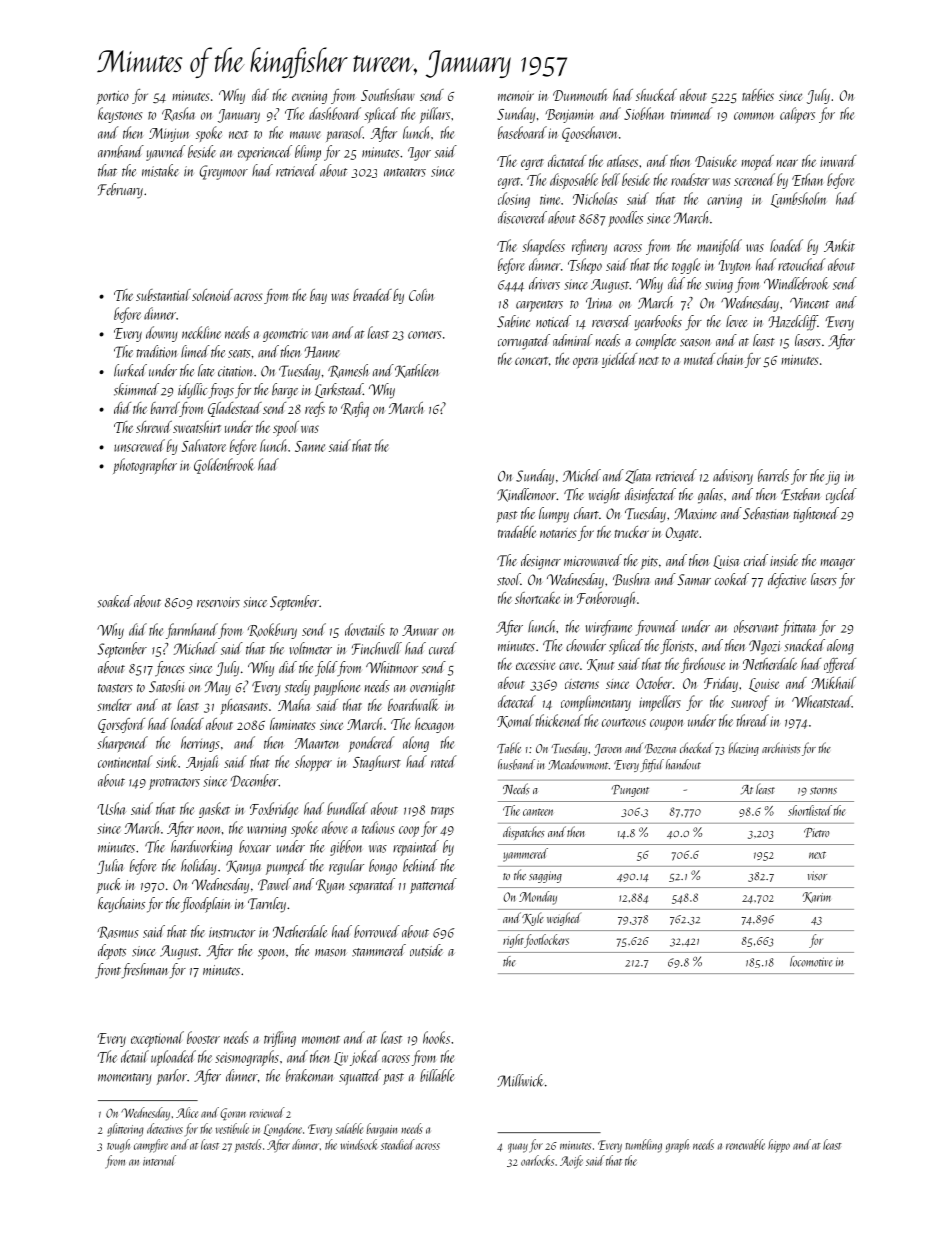 Image resolution: width=952 pixels, height=1233 pixels. I want to click on continental, so click(125, 761).
